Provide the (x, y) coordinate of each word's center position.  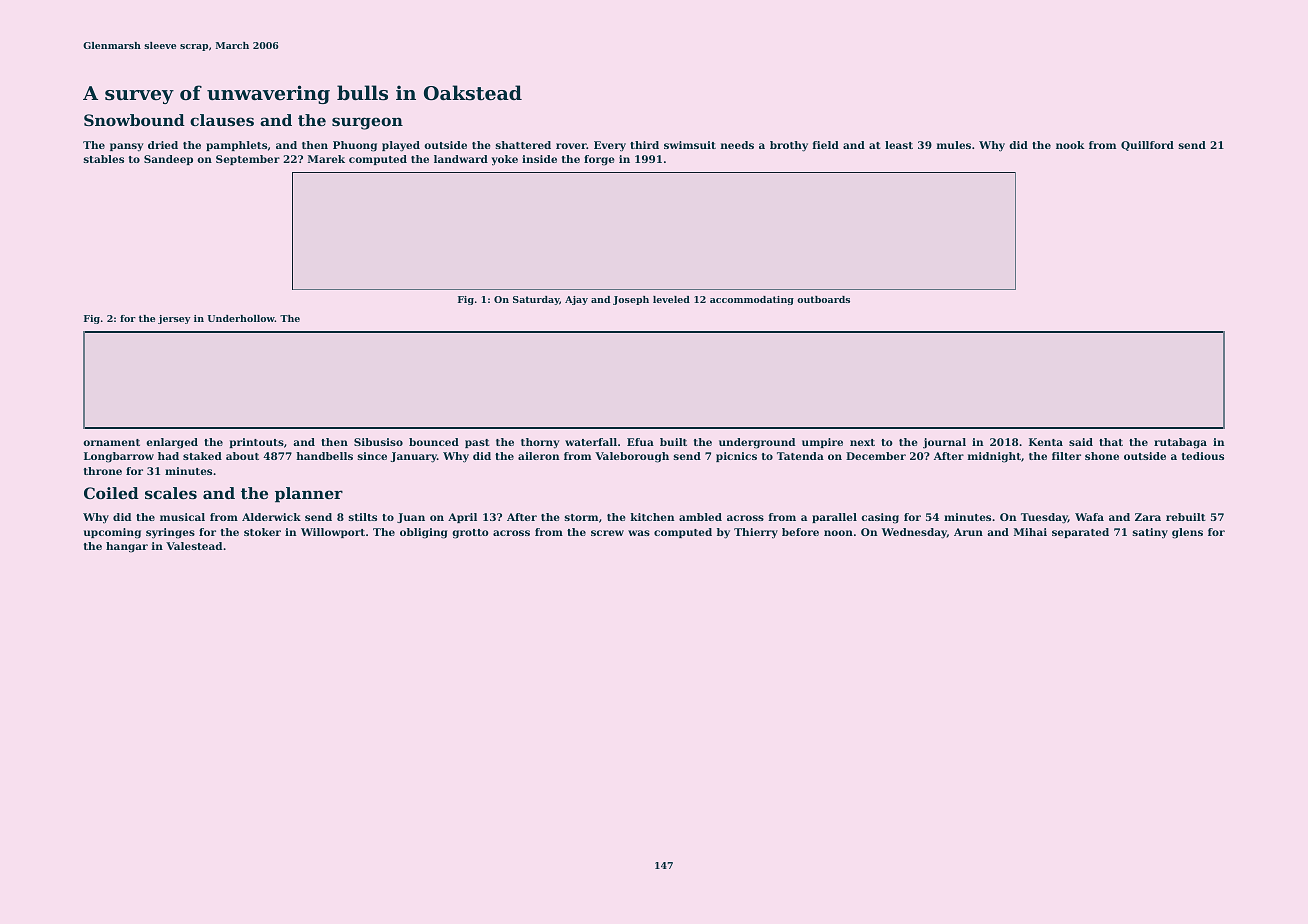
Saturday (536, 300)
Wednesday (914, 533)
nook (1070, 145)
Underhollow (241, 318)
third (644, 145)
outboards (823, 299)
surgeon (367, 123)
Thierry (756, 533)
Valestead (194, 546)
